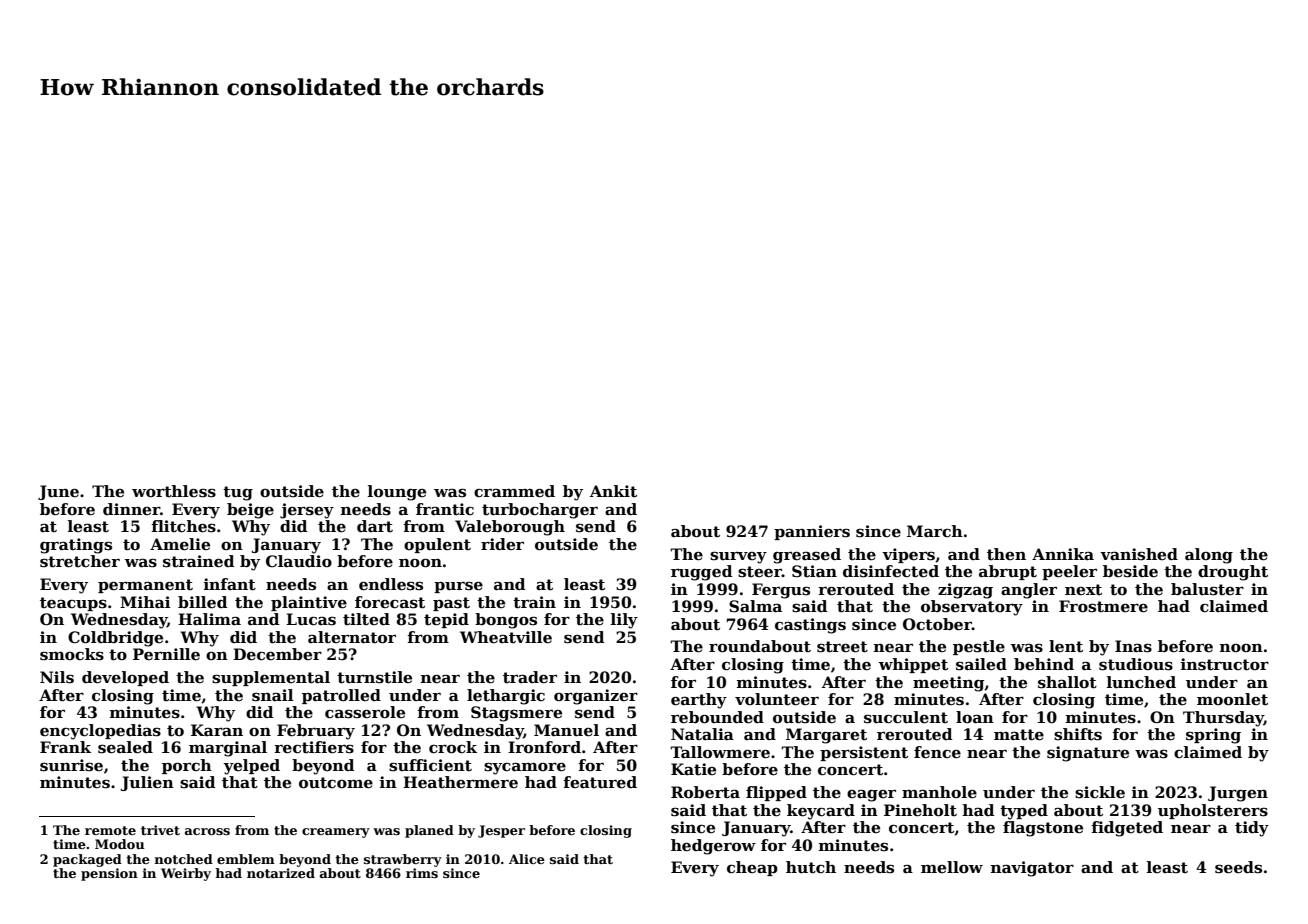  What do you see at coordinates (58, 492) in the document?
I see `June` at bounding box center [58, 492].
